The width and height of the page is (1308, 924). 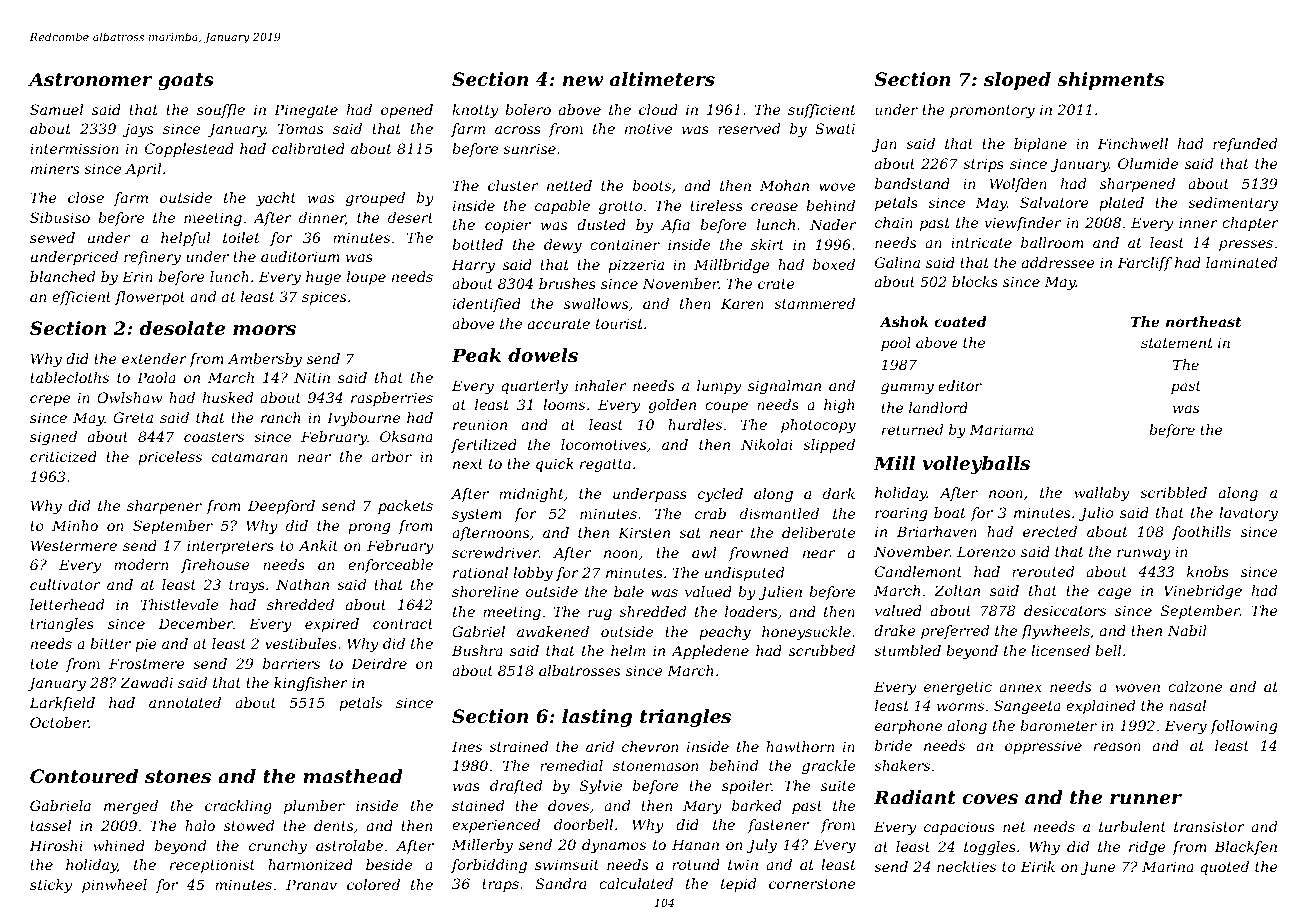 I want to click on editor, so click(x=960, y=385).
